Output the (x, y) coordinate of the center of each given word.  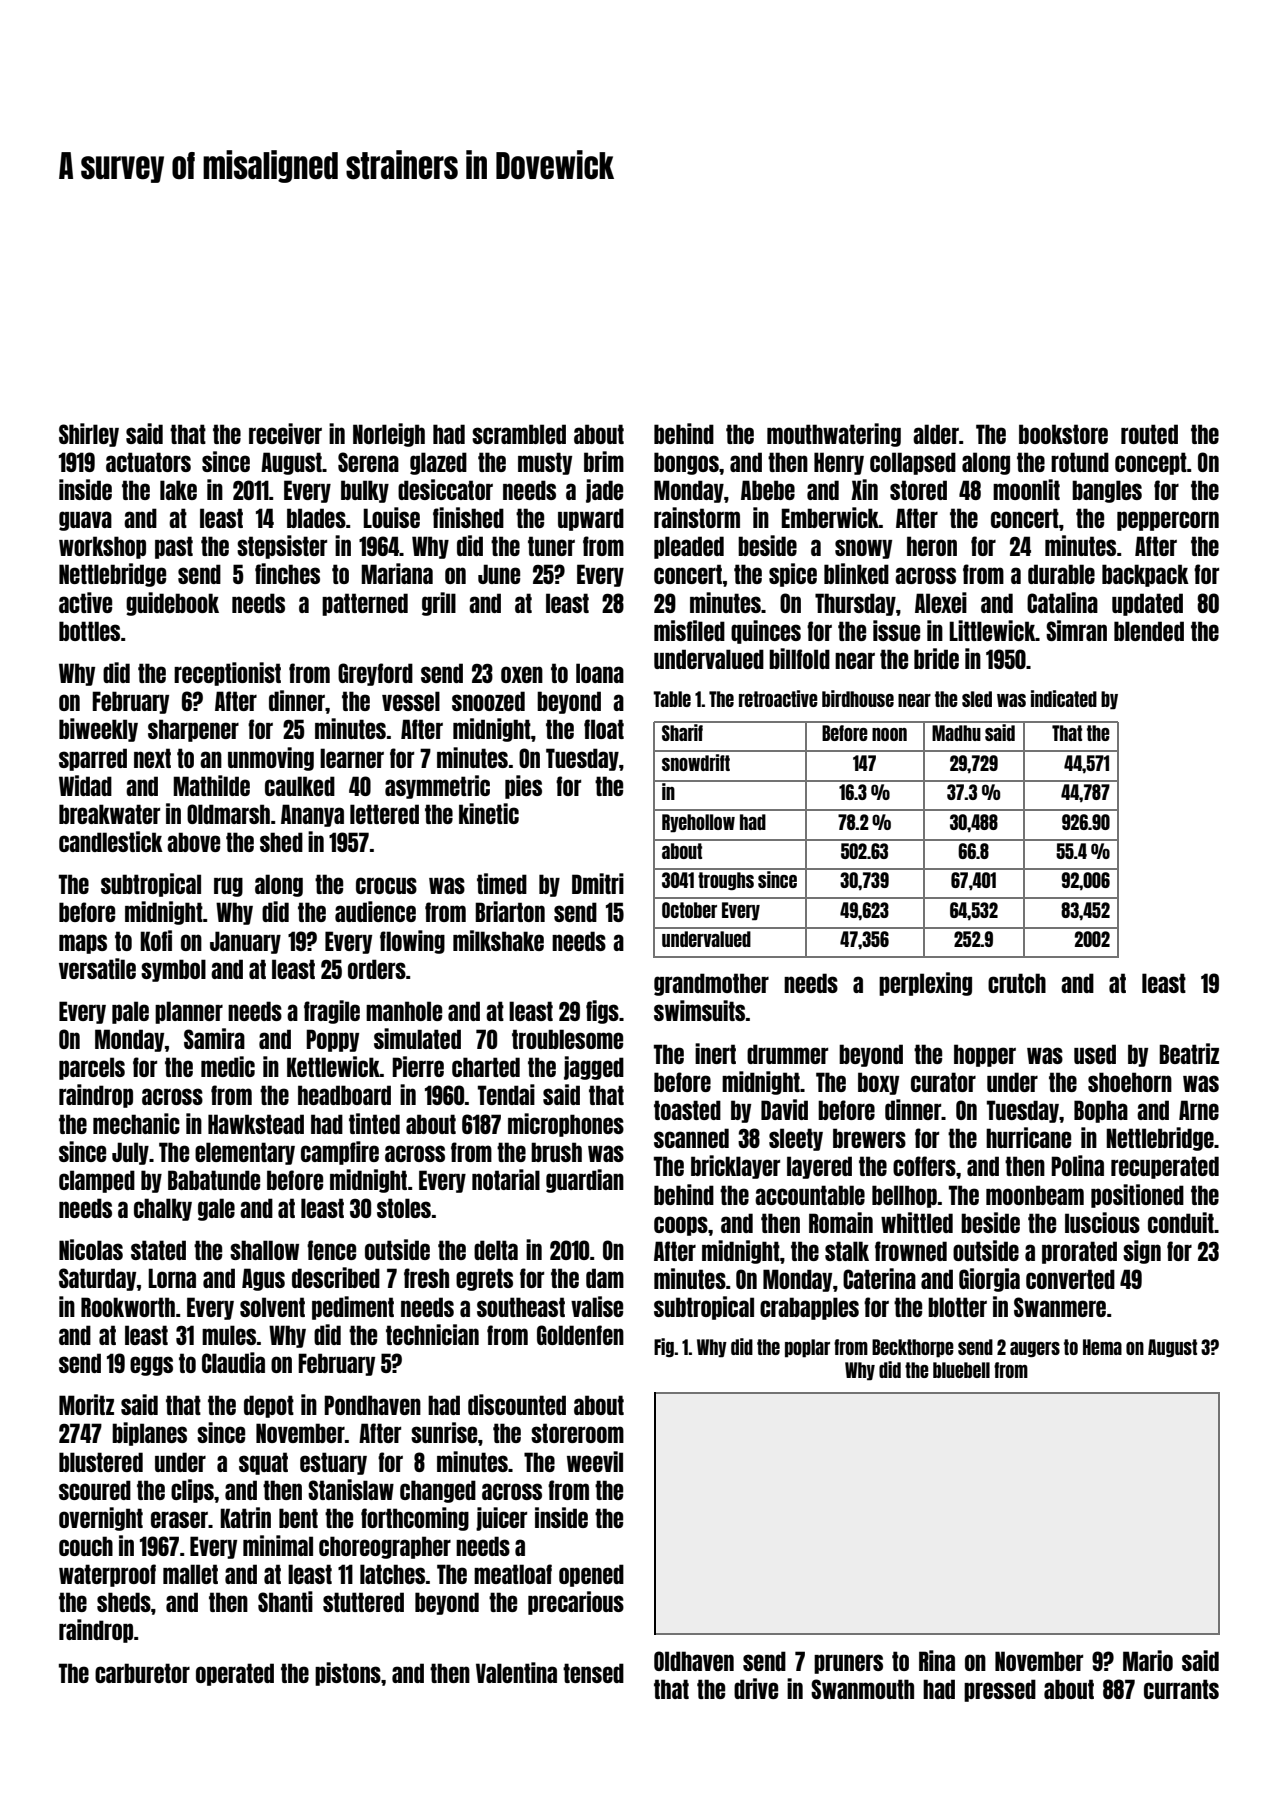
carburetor (142, 1673)
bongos (686, 463)
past (174, 547)
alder (936, 434)
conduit (1181, 1222)
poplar (807, 1348)
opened (591, 1575)
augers (1035, 1350)
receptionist (227, 674)
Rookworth (128, 1307)
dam (605, 1278)
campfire (340, 1153)
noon (889, 734)
